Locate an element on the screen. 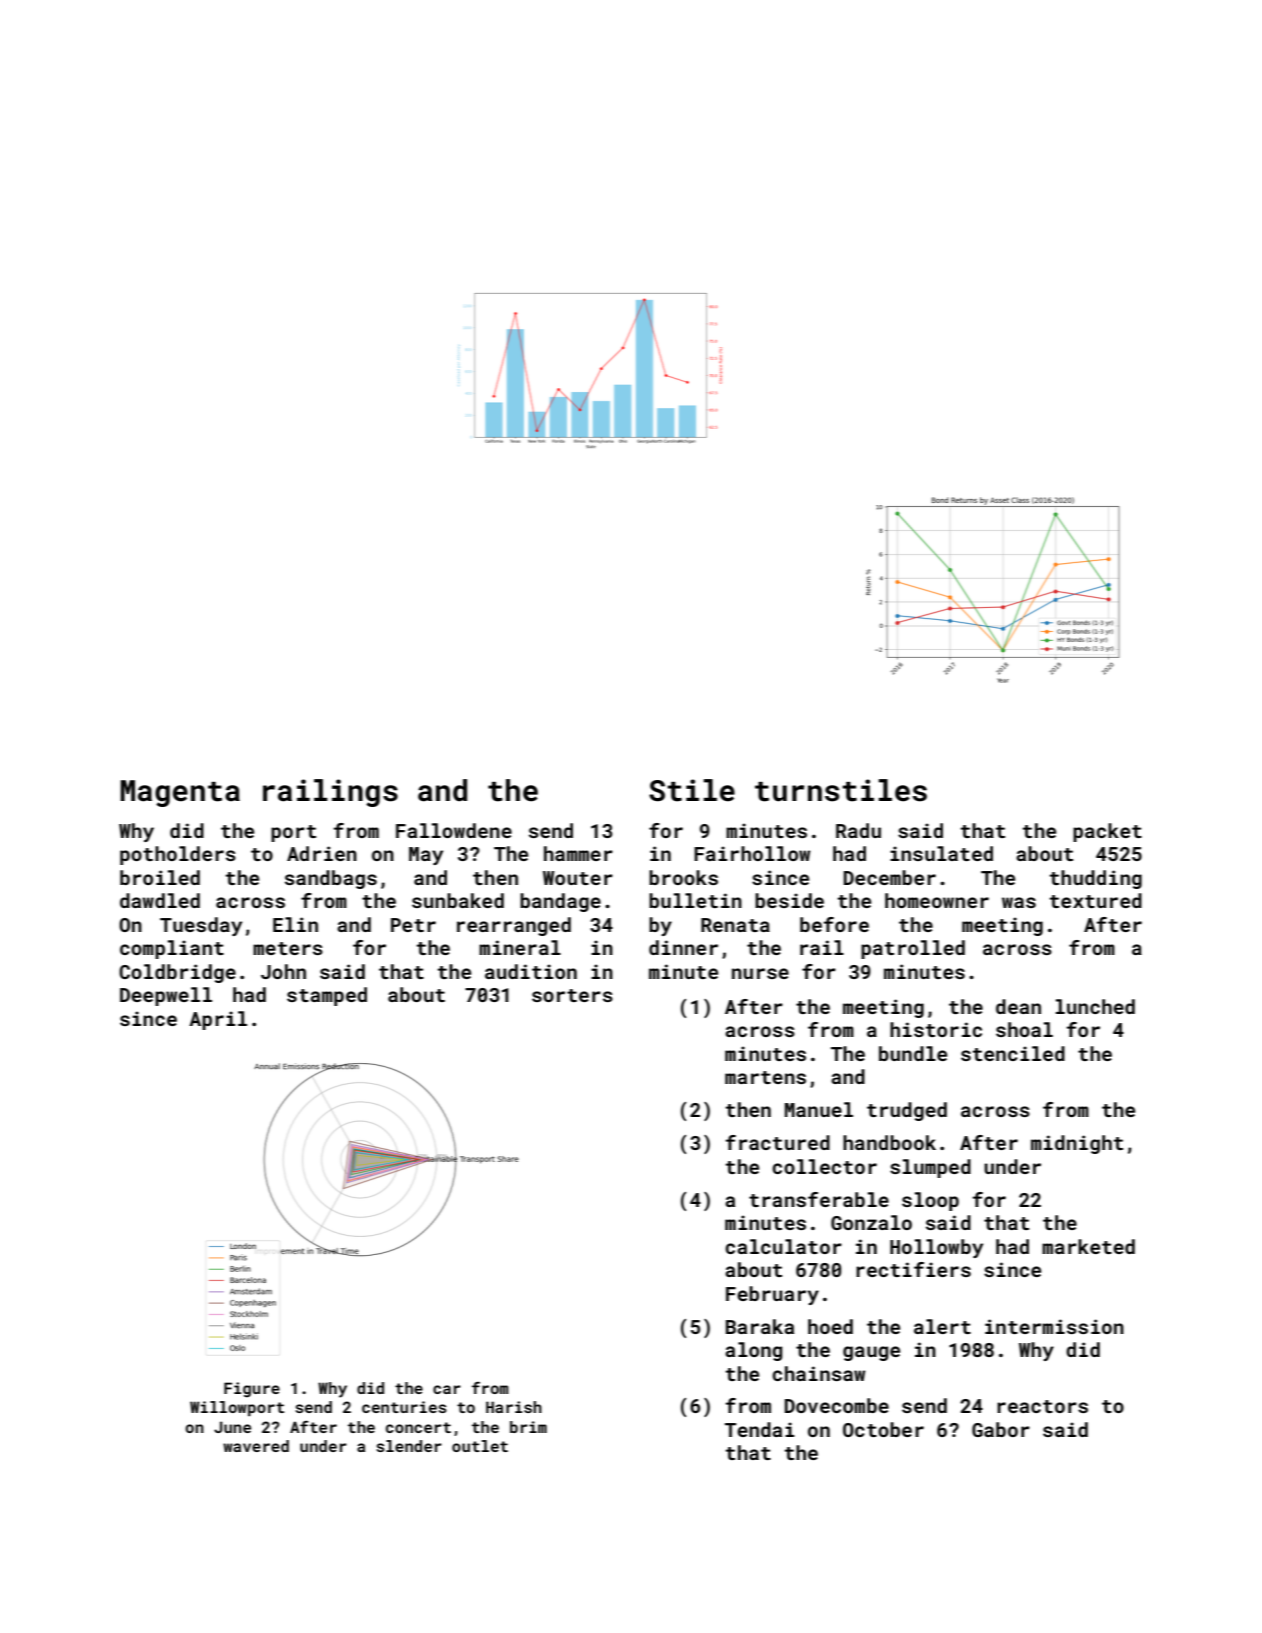 The image size is (1262, 1633). audition is located at coordinates (531, 971).
